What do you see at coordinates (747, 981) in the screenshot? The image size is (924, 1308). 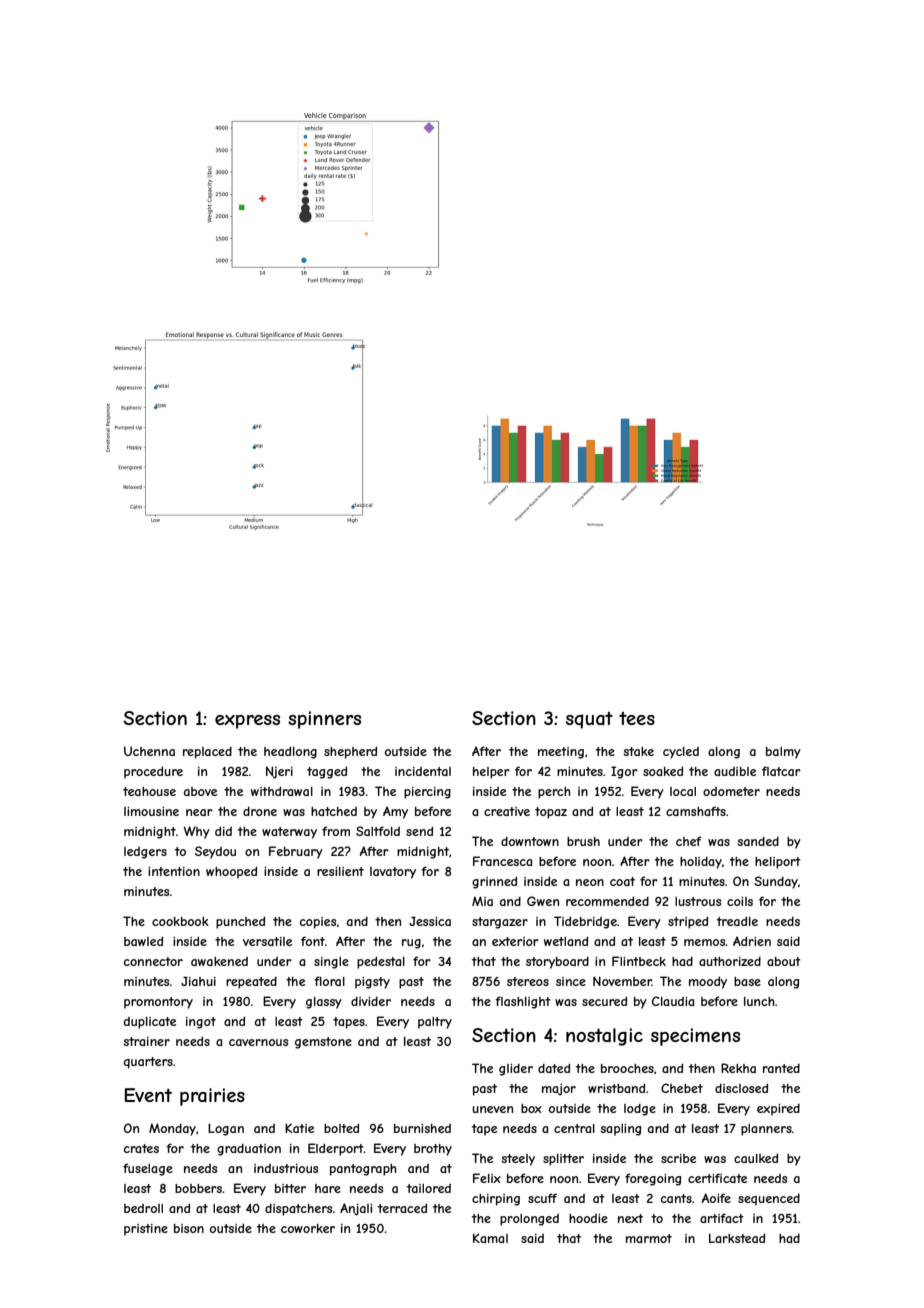 I see `base` at bounding box center [747, 981].
